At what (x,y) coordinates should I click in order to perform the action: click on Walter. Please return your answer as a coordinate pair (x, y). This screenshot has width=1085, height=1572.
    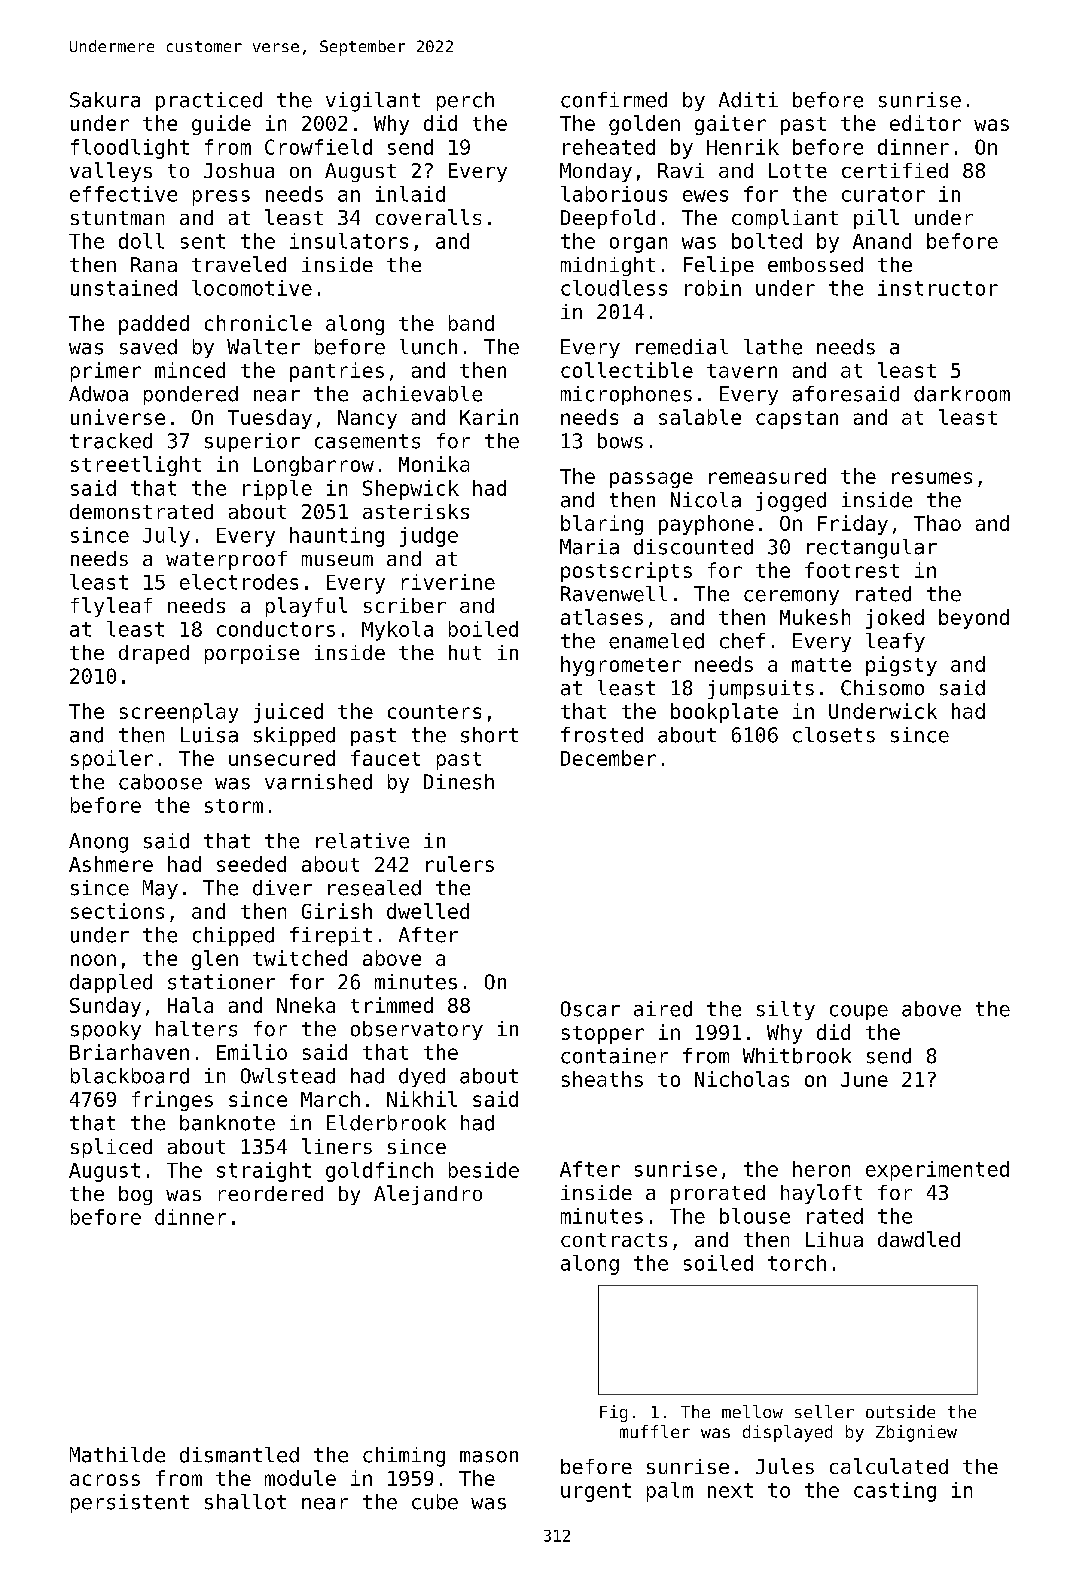
    Looking at the image, I should click on (263, 347).
